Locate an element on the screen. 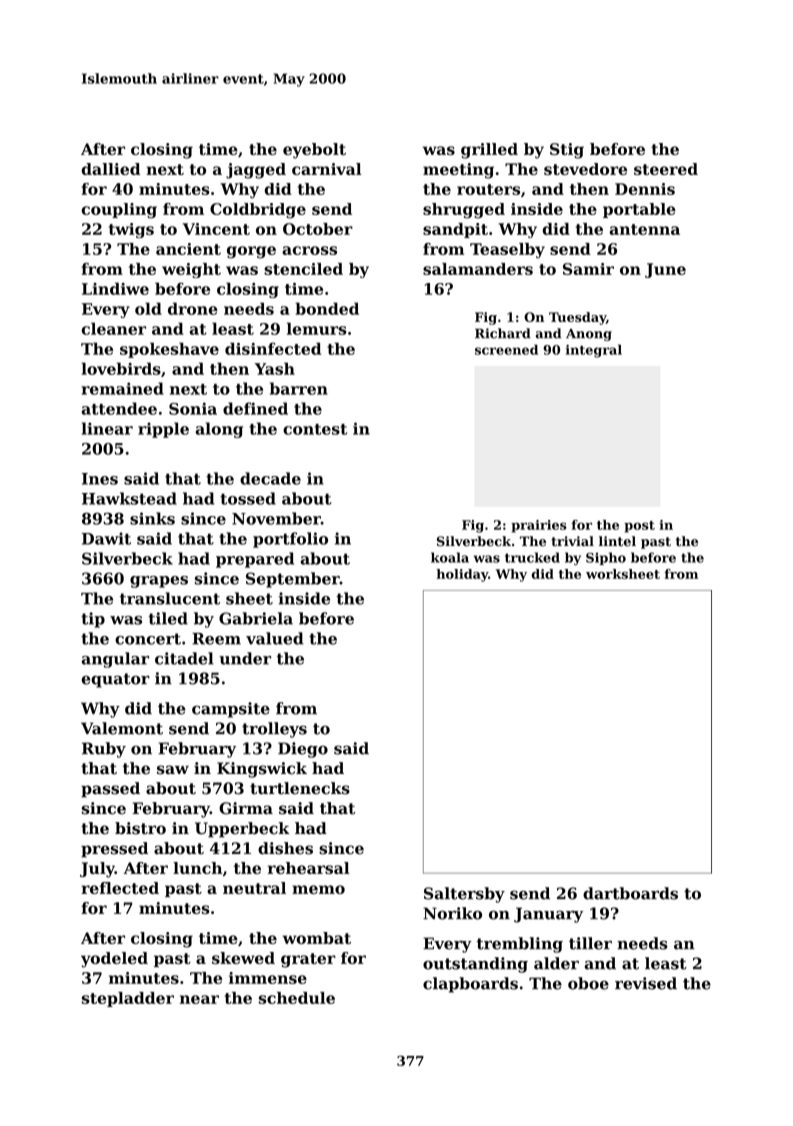 The height and width of the screenshot is (1126, 793). eyebolt is located at coordinates (314, 151).
